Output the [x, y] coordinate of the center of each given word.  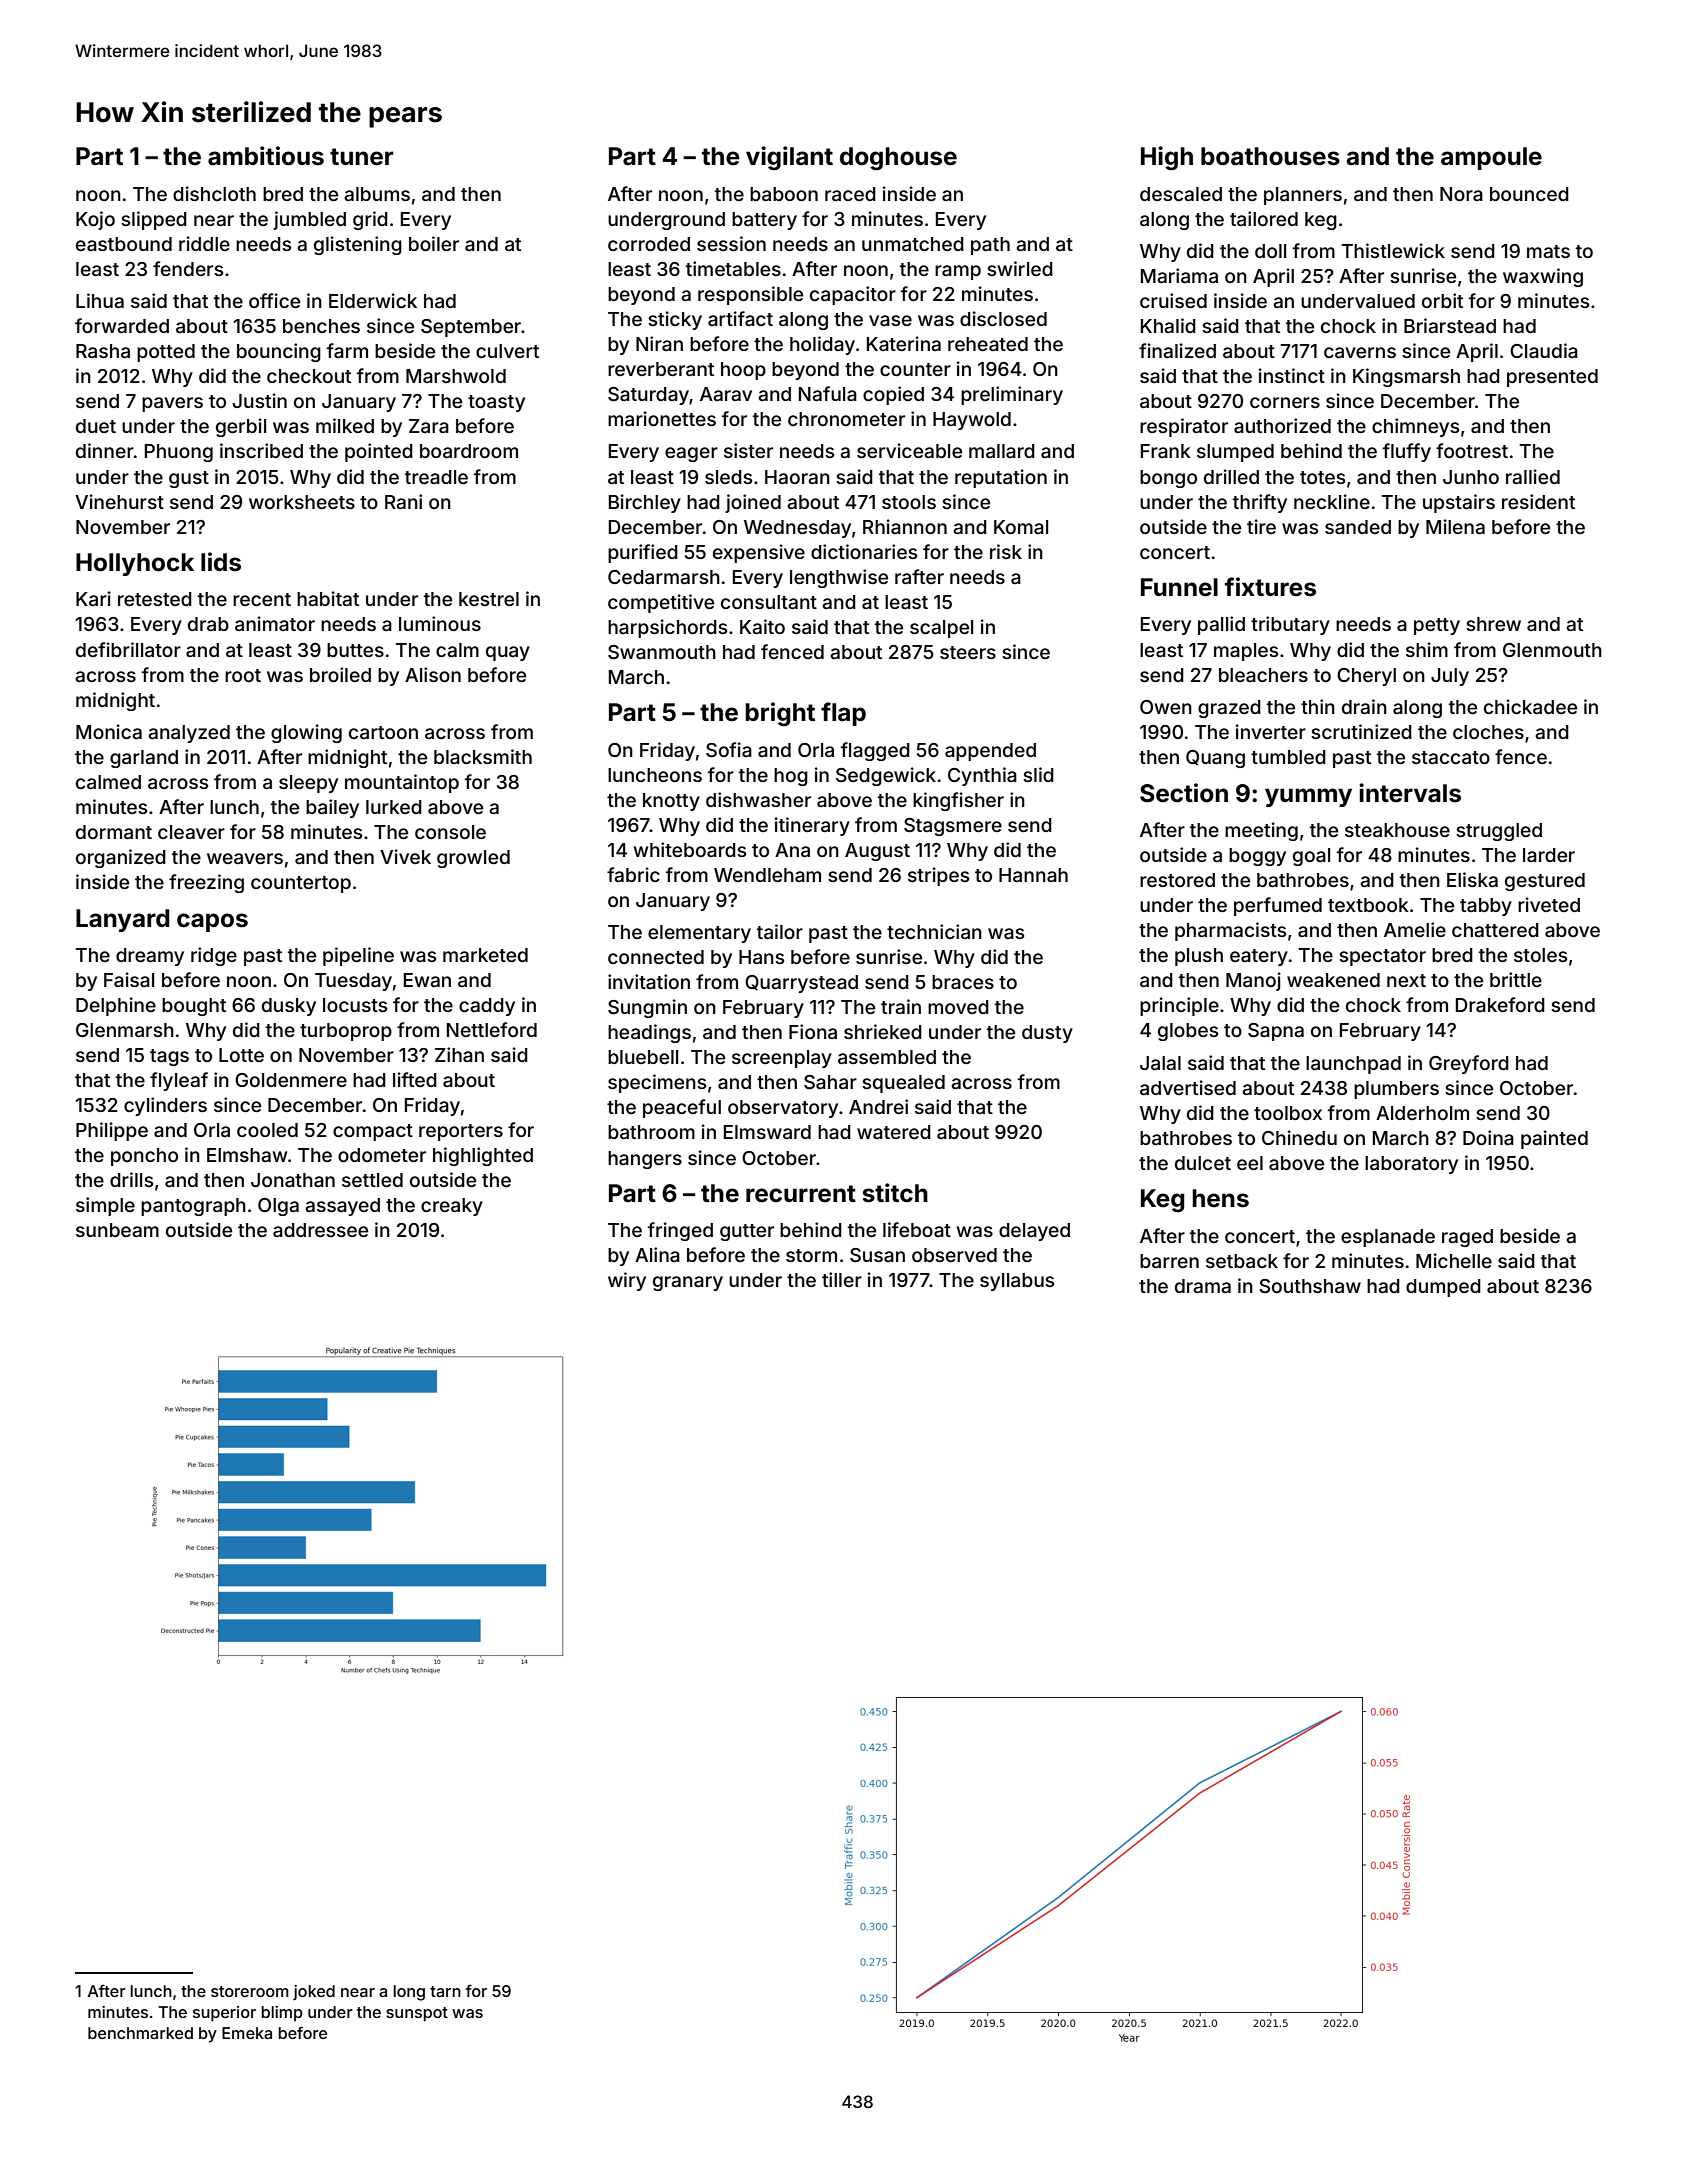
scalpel [941, 629]
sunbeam [117, 1230]
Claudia [1544, 350]
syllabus [1017, 1282]
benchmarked [140, 2033]
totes [1322, 477]
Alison [433, 674]
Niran [659, 343]
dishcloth [214, 193]
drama [1203, 1286]
